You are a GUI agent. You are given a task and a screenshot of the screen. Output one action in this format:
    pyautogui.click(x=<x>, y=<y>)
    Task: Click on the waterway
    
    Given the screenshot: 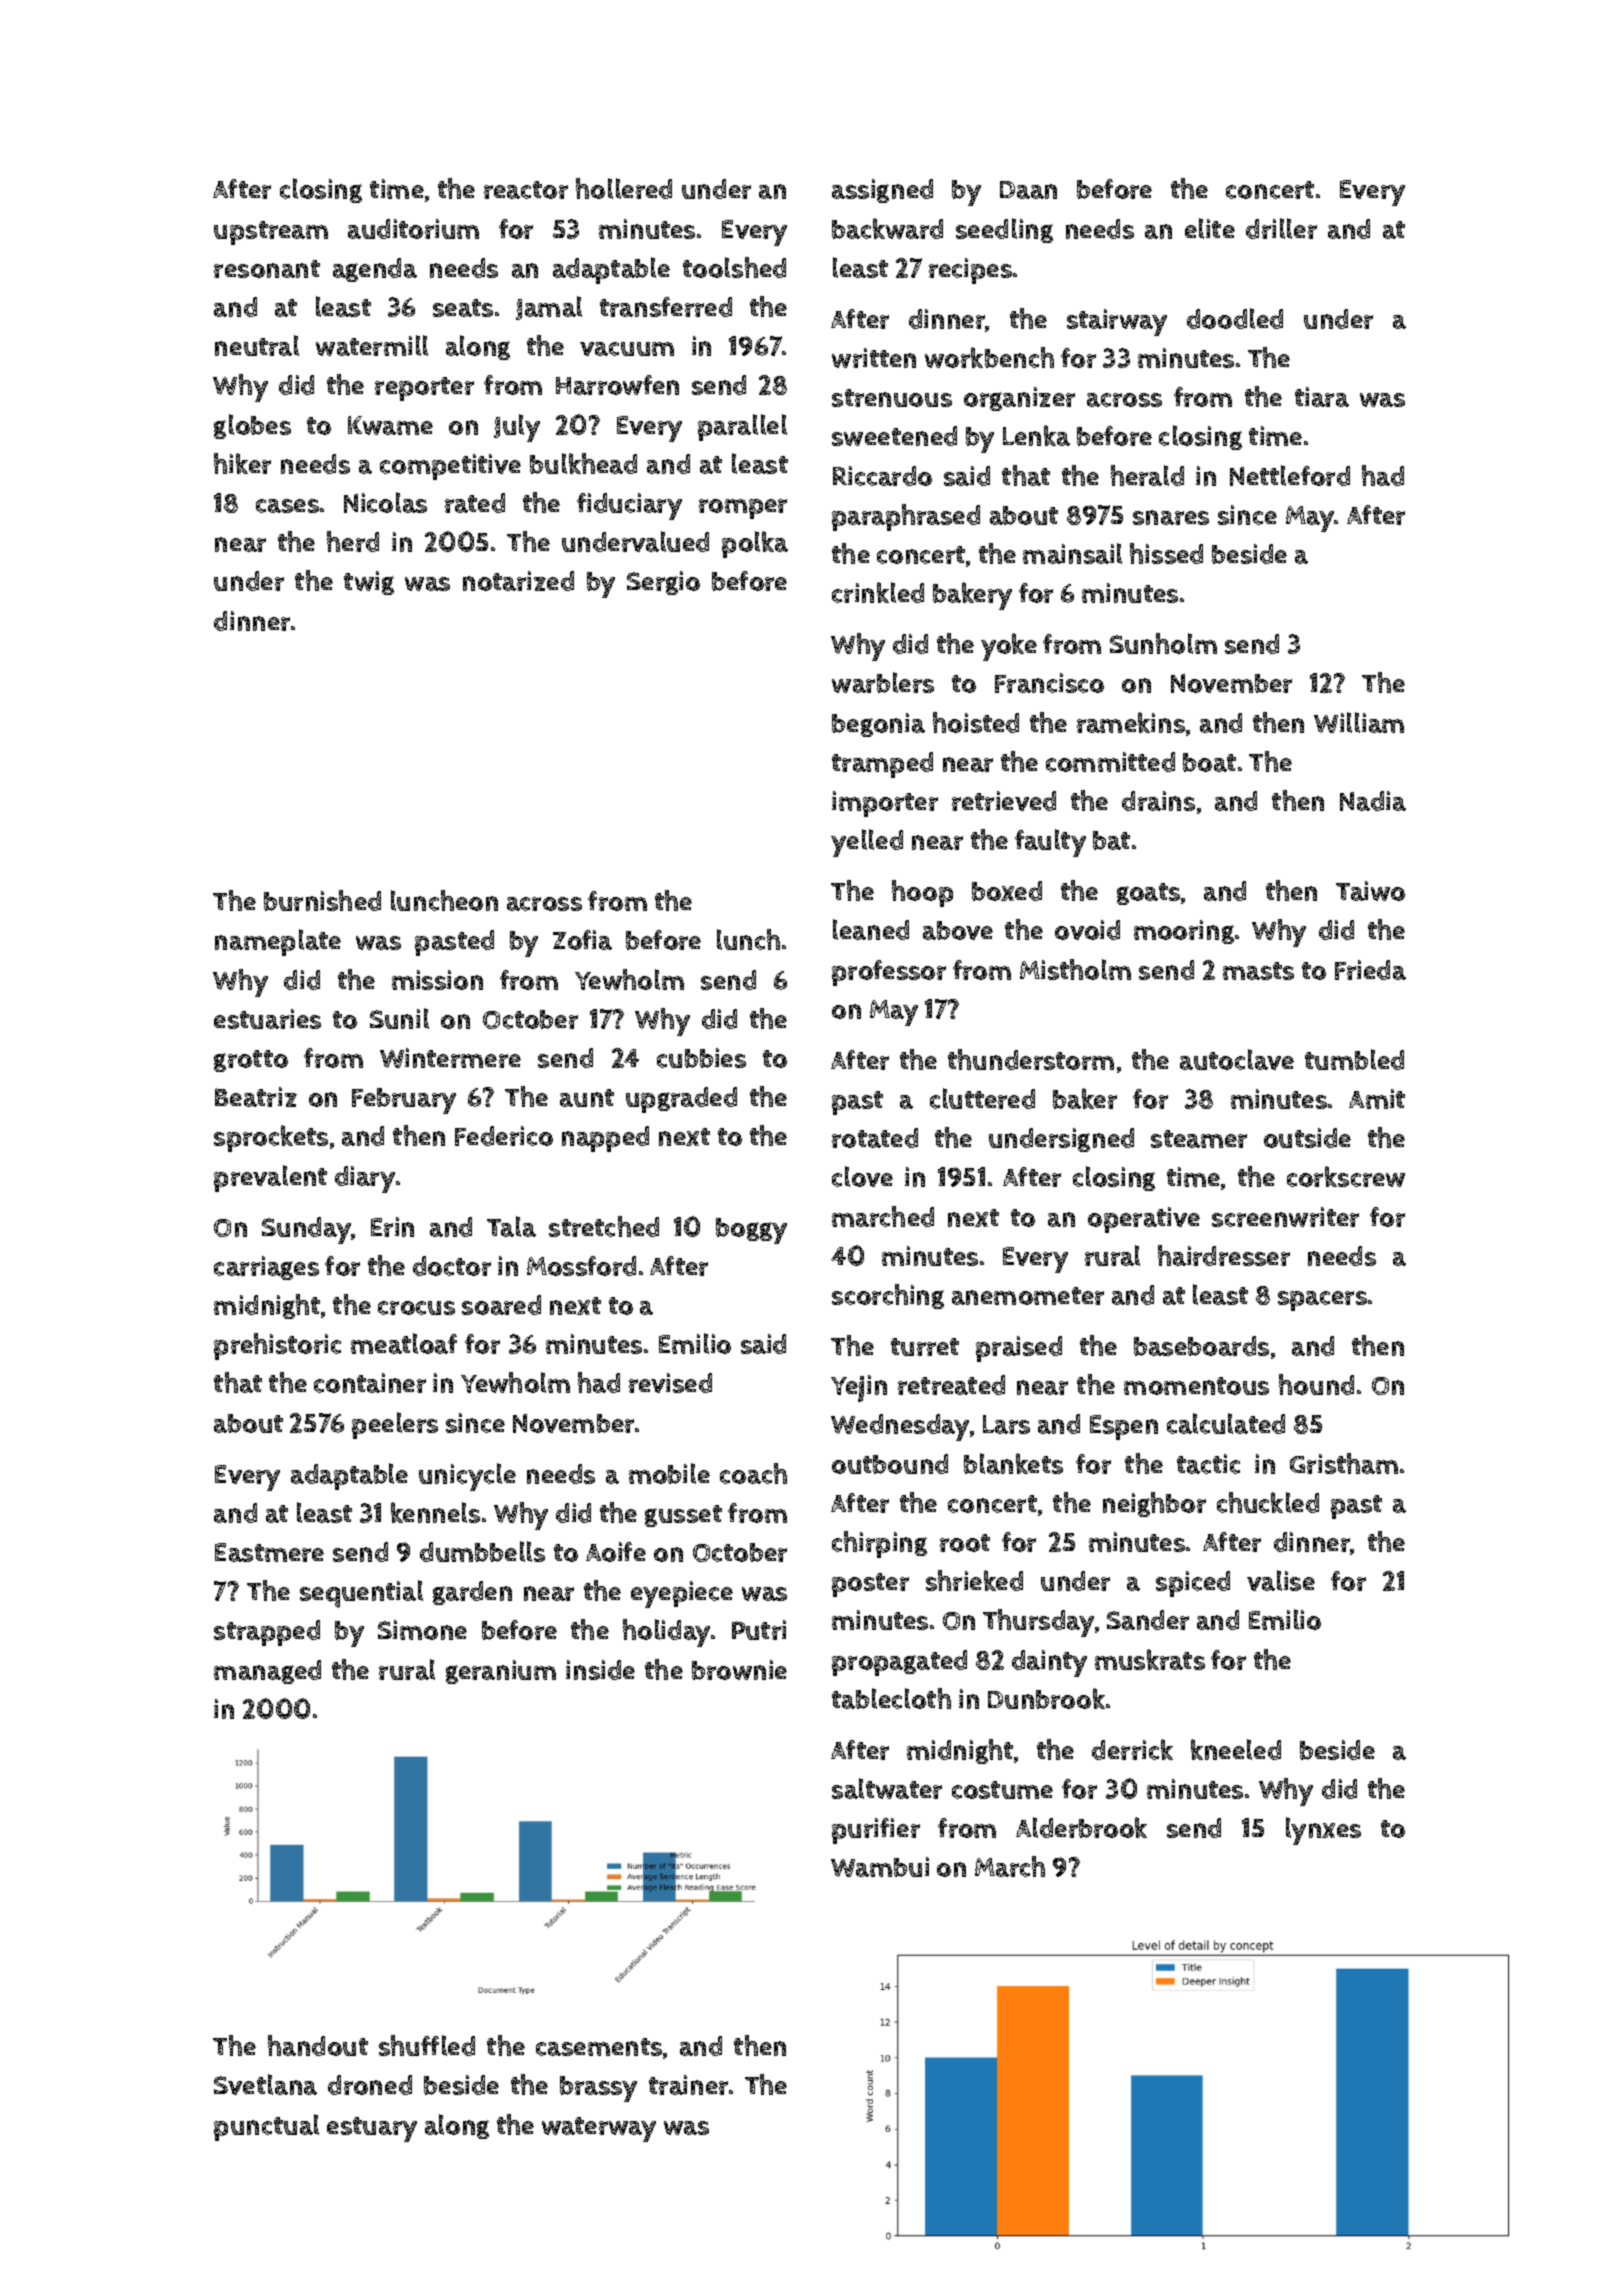 What is the action you would take?
    pyautogui.click(x=599, y=2129)
